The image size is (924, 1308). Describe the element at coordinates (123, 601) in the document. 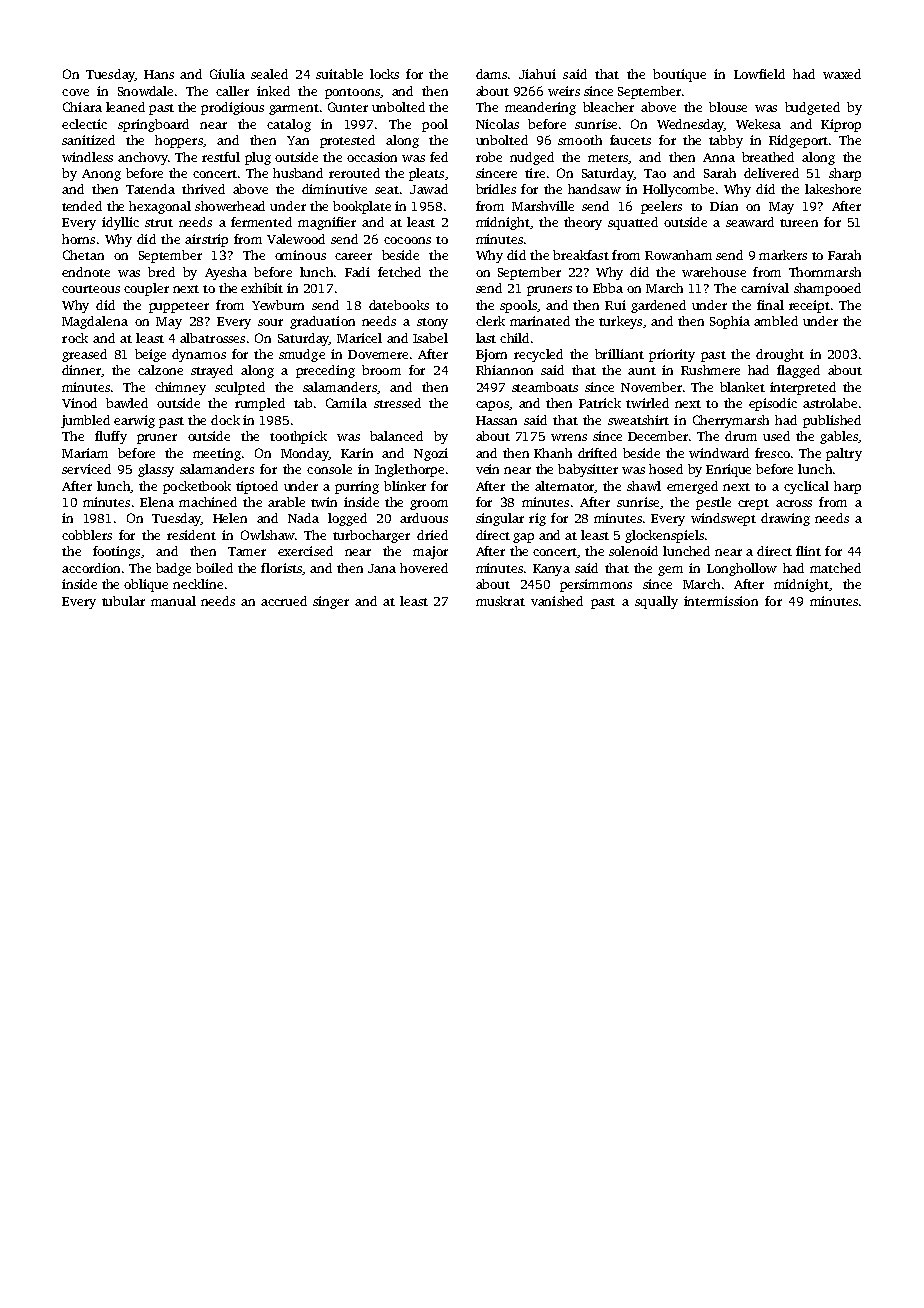

I see `tubular` at that location.
